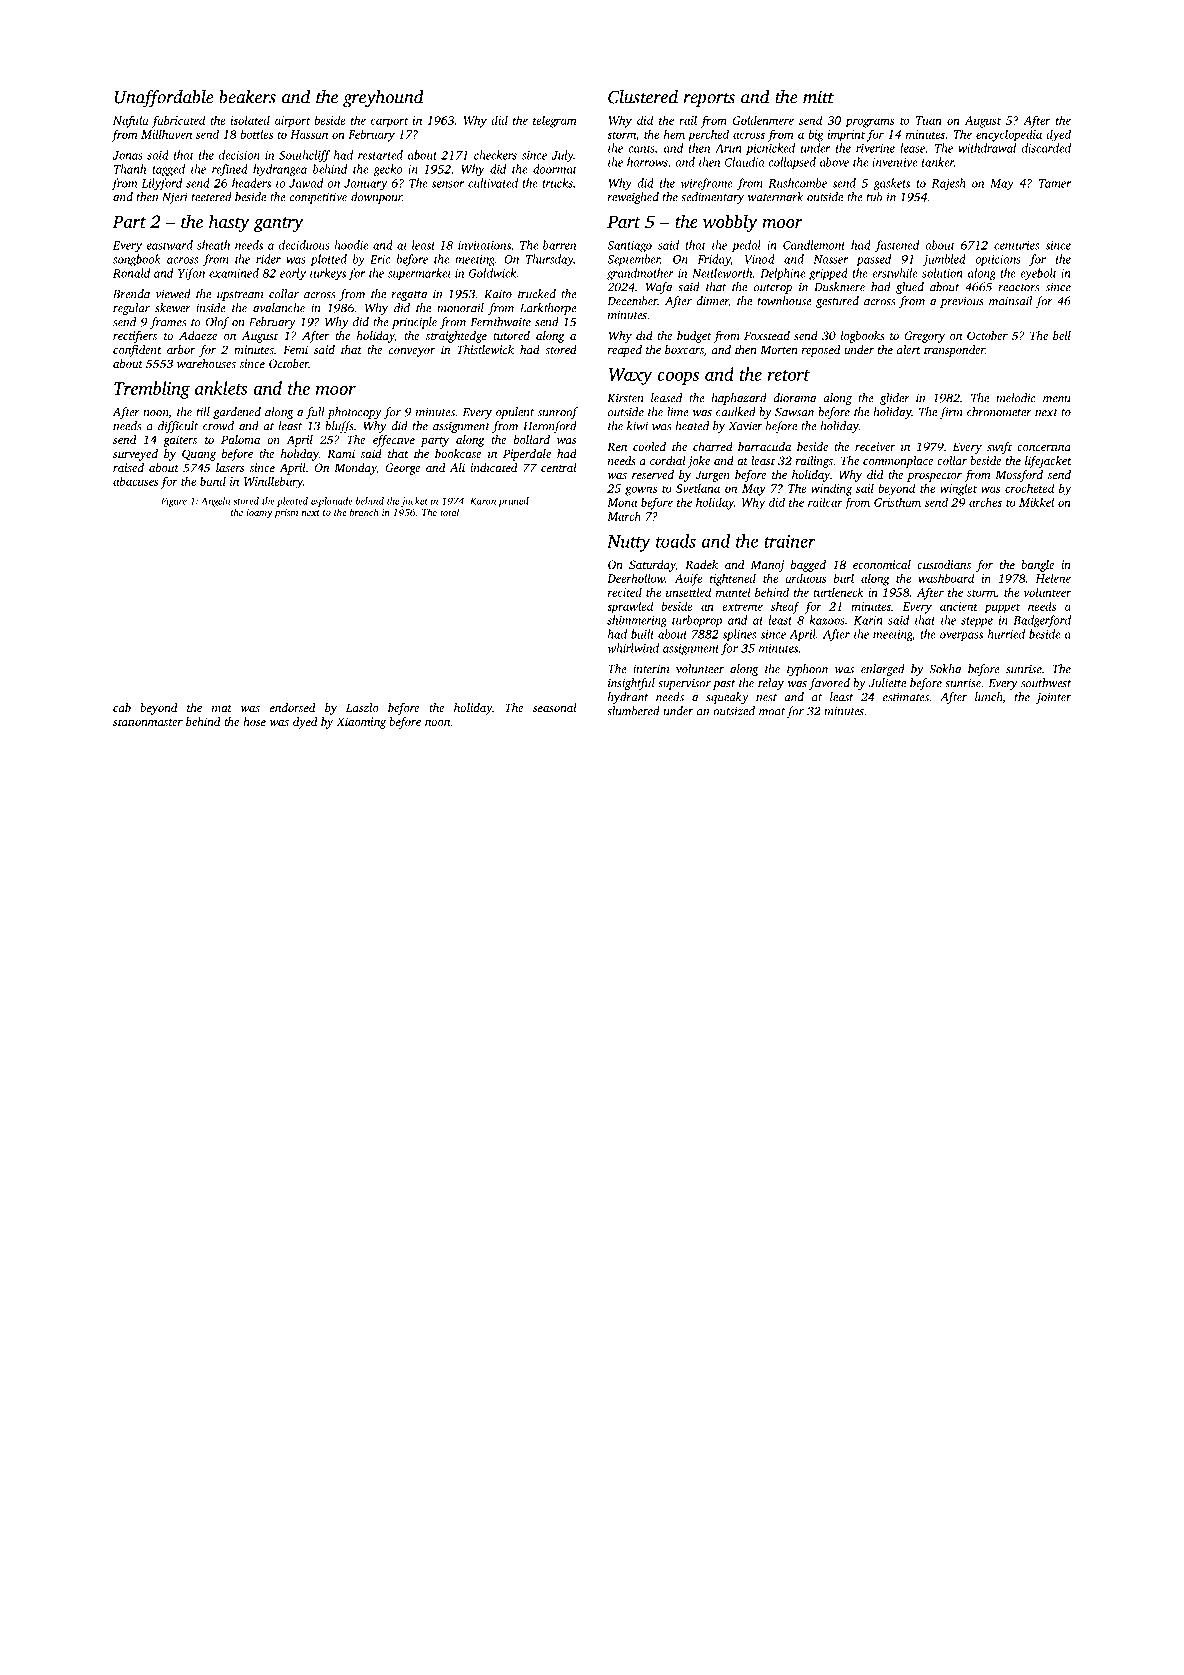 This page has width=1184, height=1675. What do you see at coordinates (555, 121) in the page?
I see `telegram` at bounding box center [555, 121].
